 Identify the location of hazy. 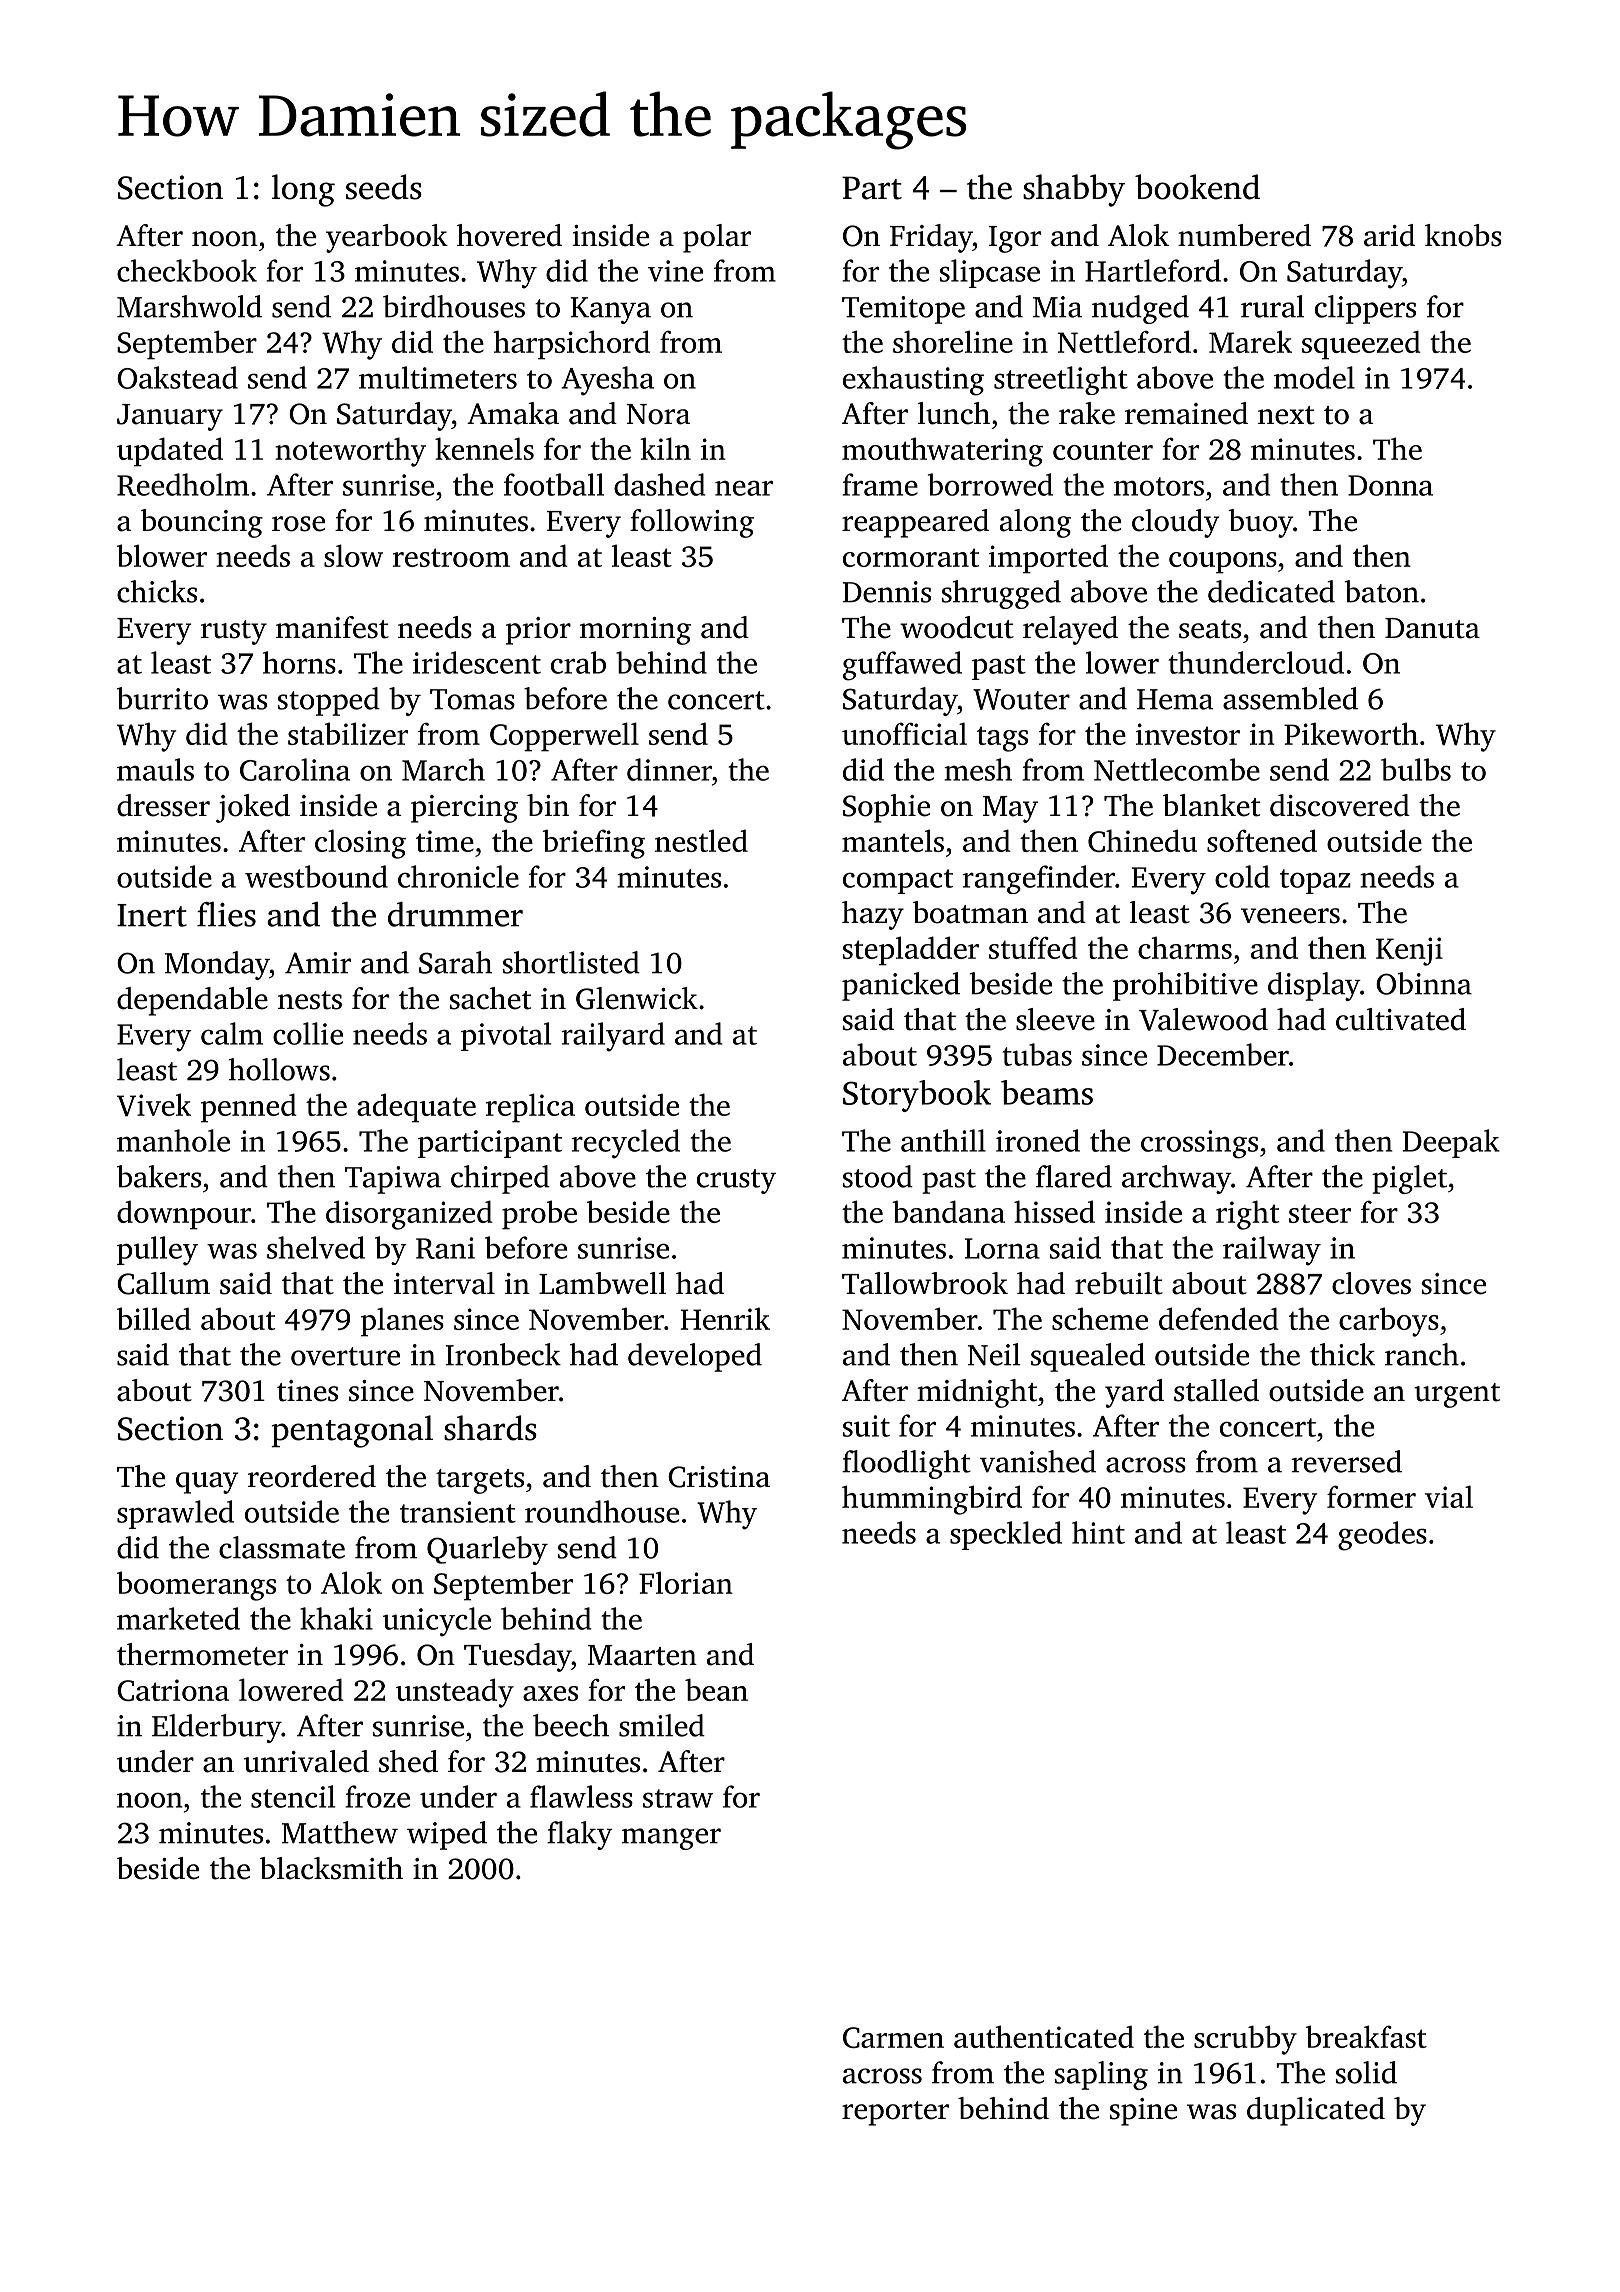
(873, 915).
